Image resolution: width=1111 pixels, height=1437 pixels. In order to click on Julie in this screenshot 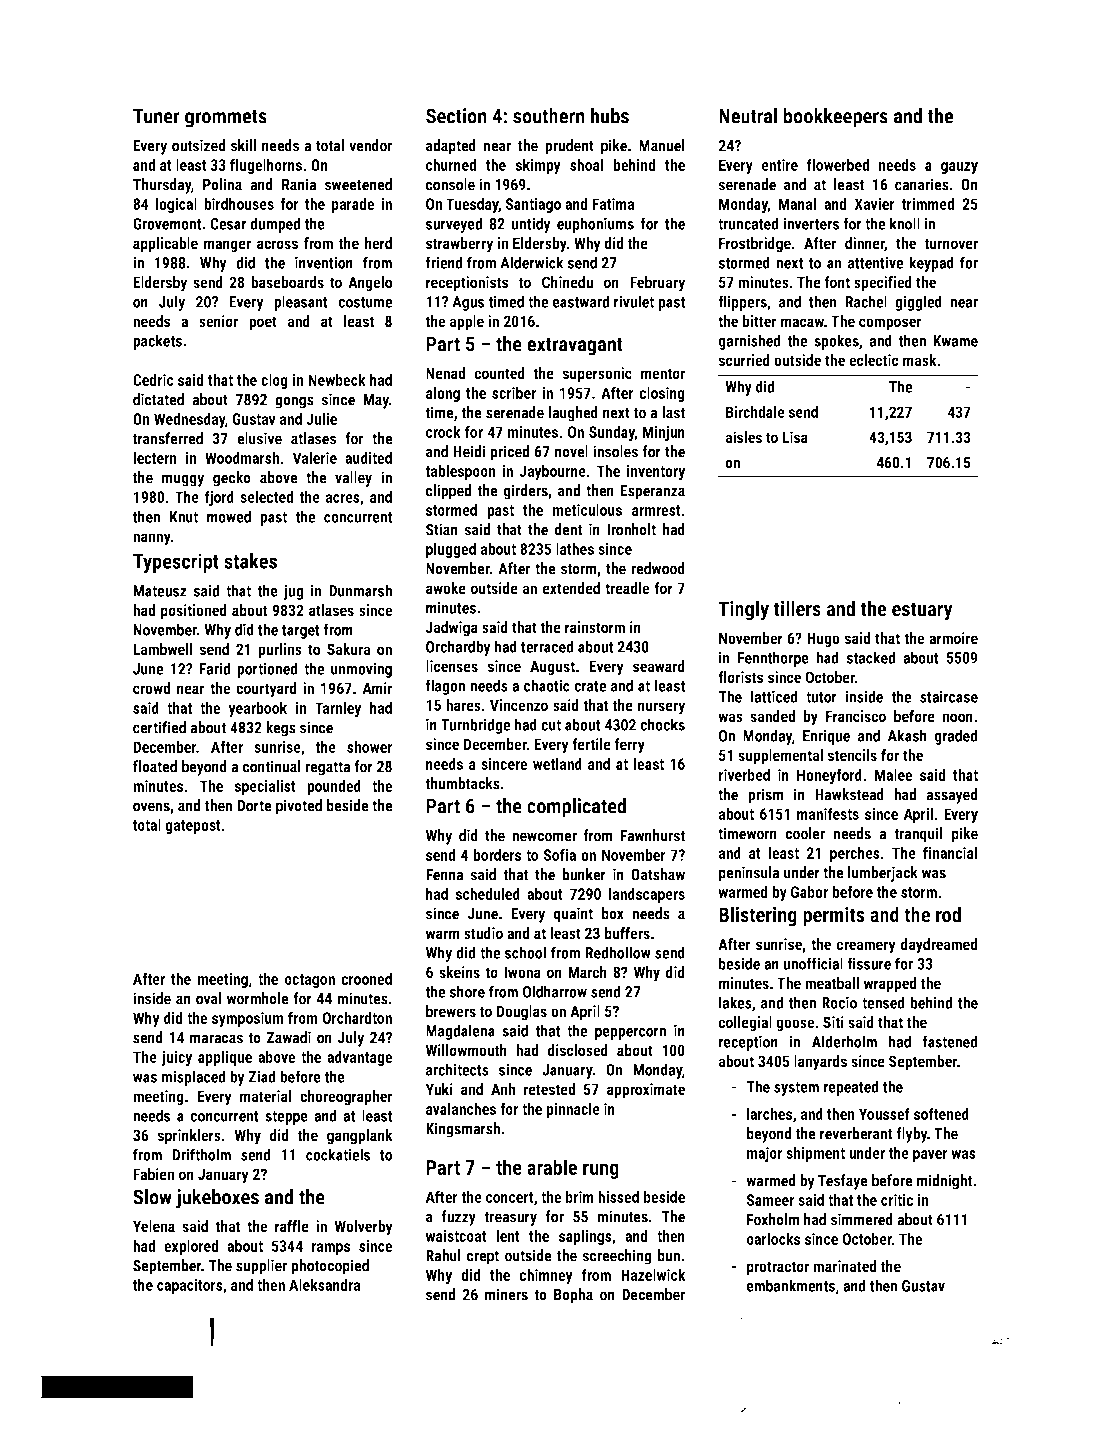, I will do `click(321, 418)`.
